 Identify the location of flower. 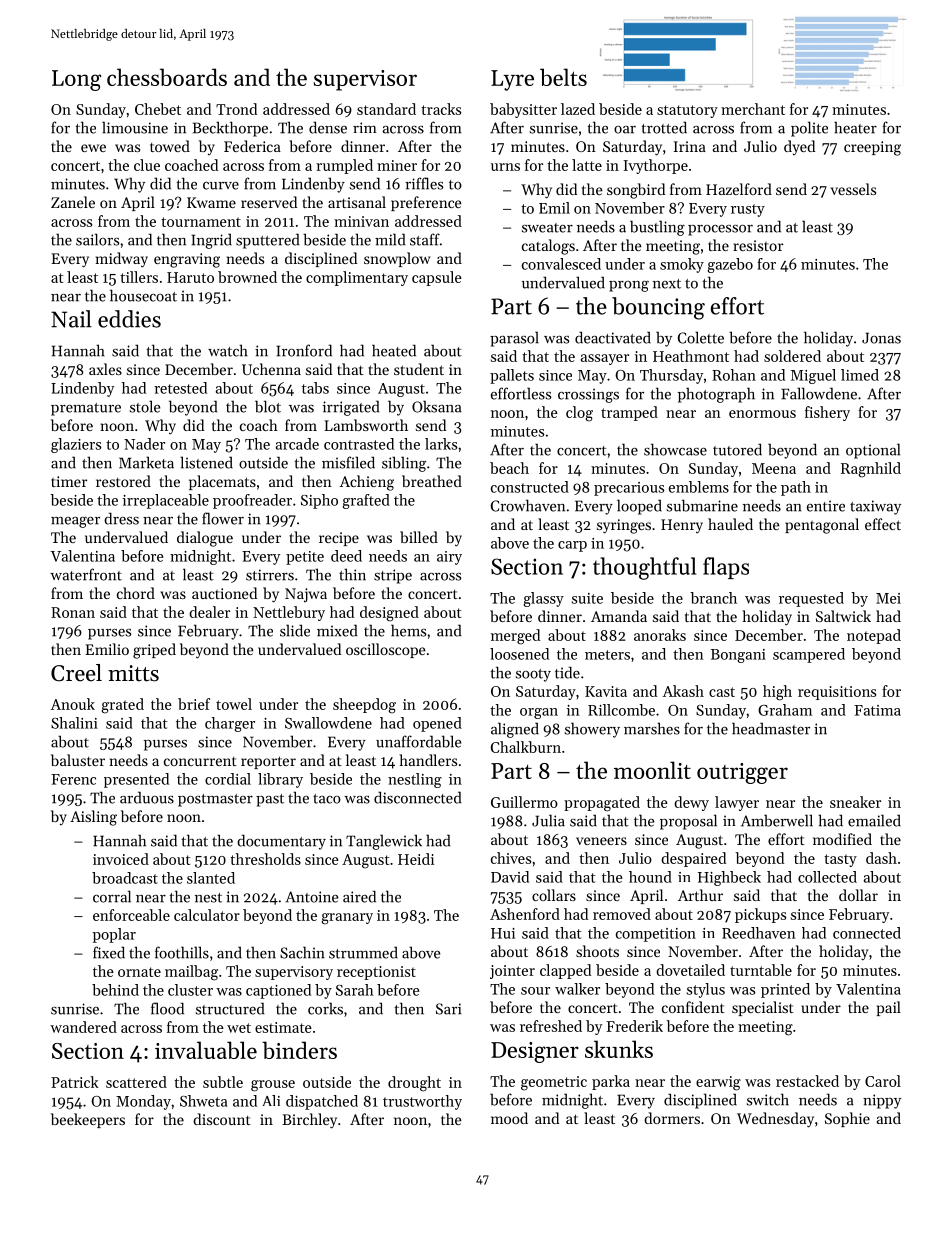
(223, 518).
